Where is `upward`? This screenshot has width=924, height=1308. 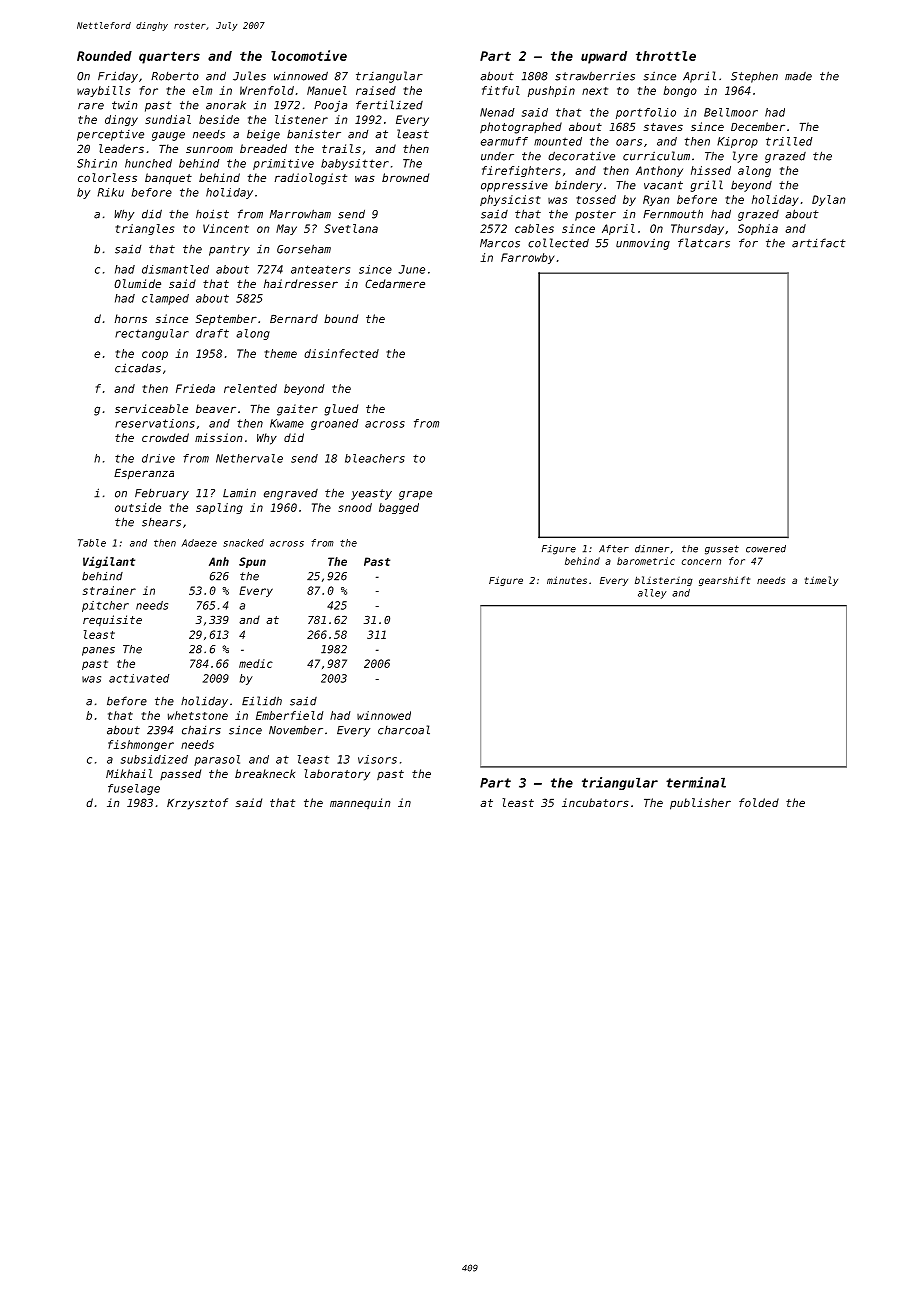
upward is located at coordinates (604, 57).
